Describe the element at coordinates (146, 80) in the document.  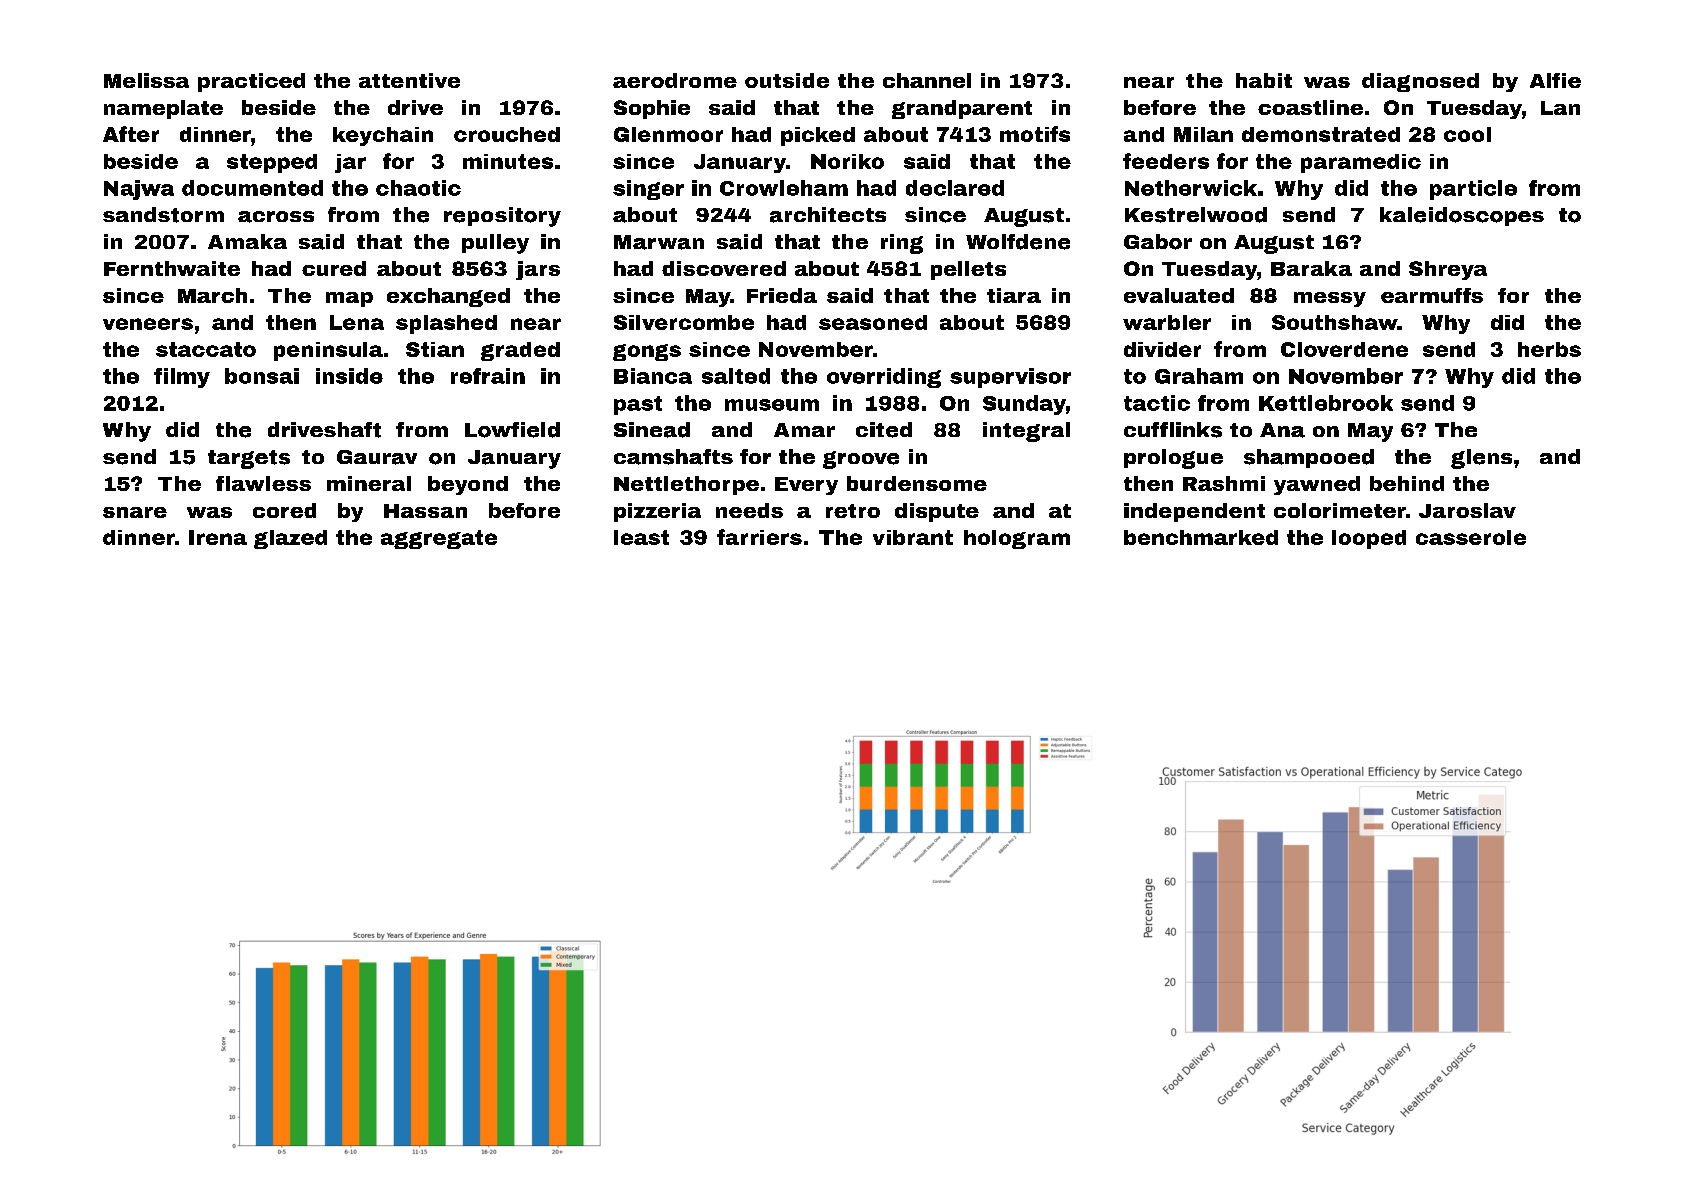
I see `Melissa` at that location.
